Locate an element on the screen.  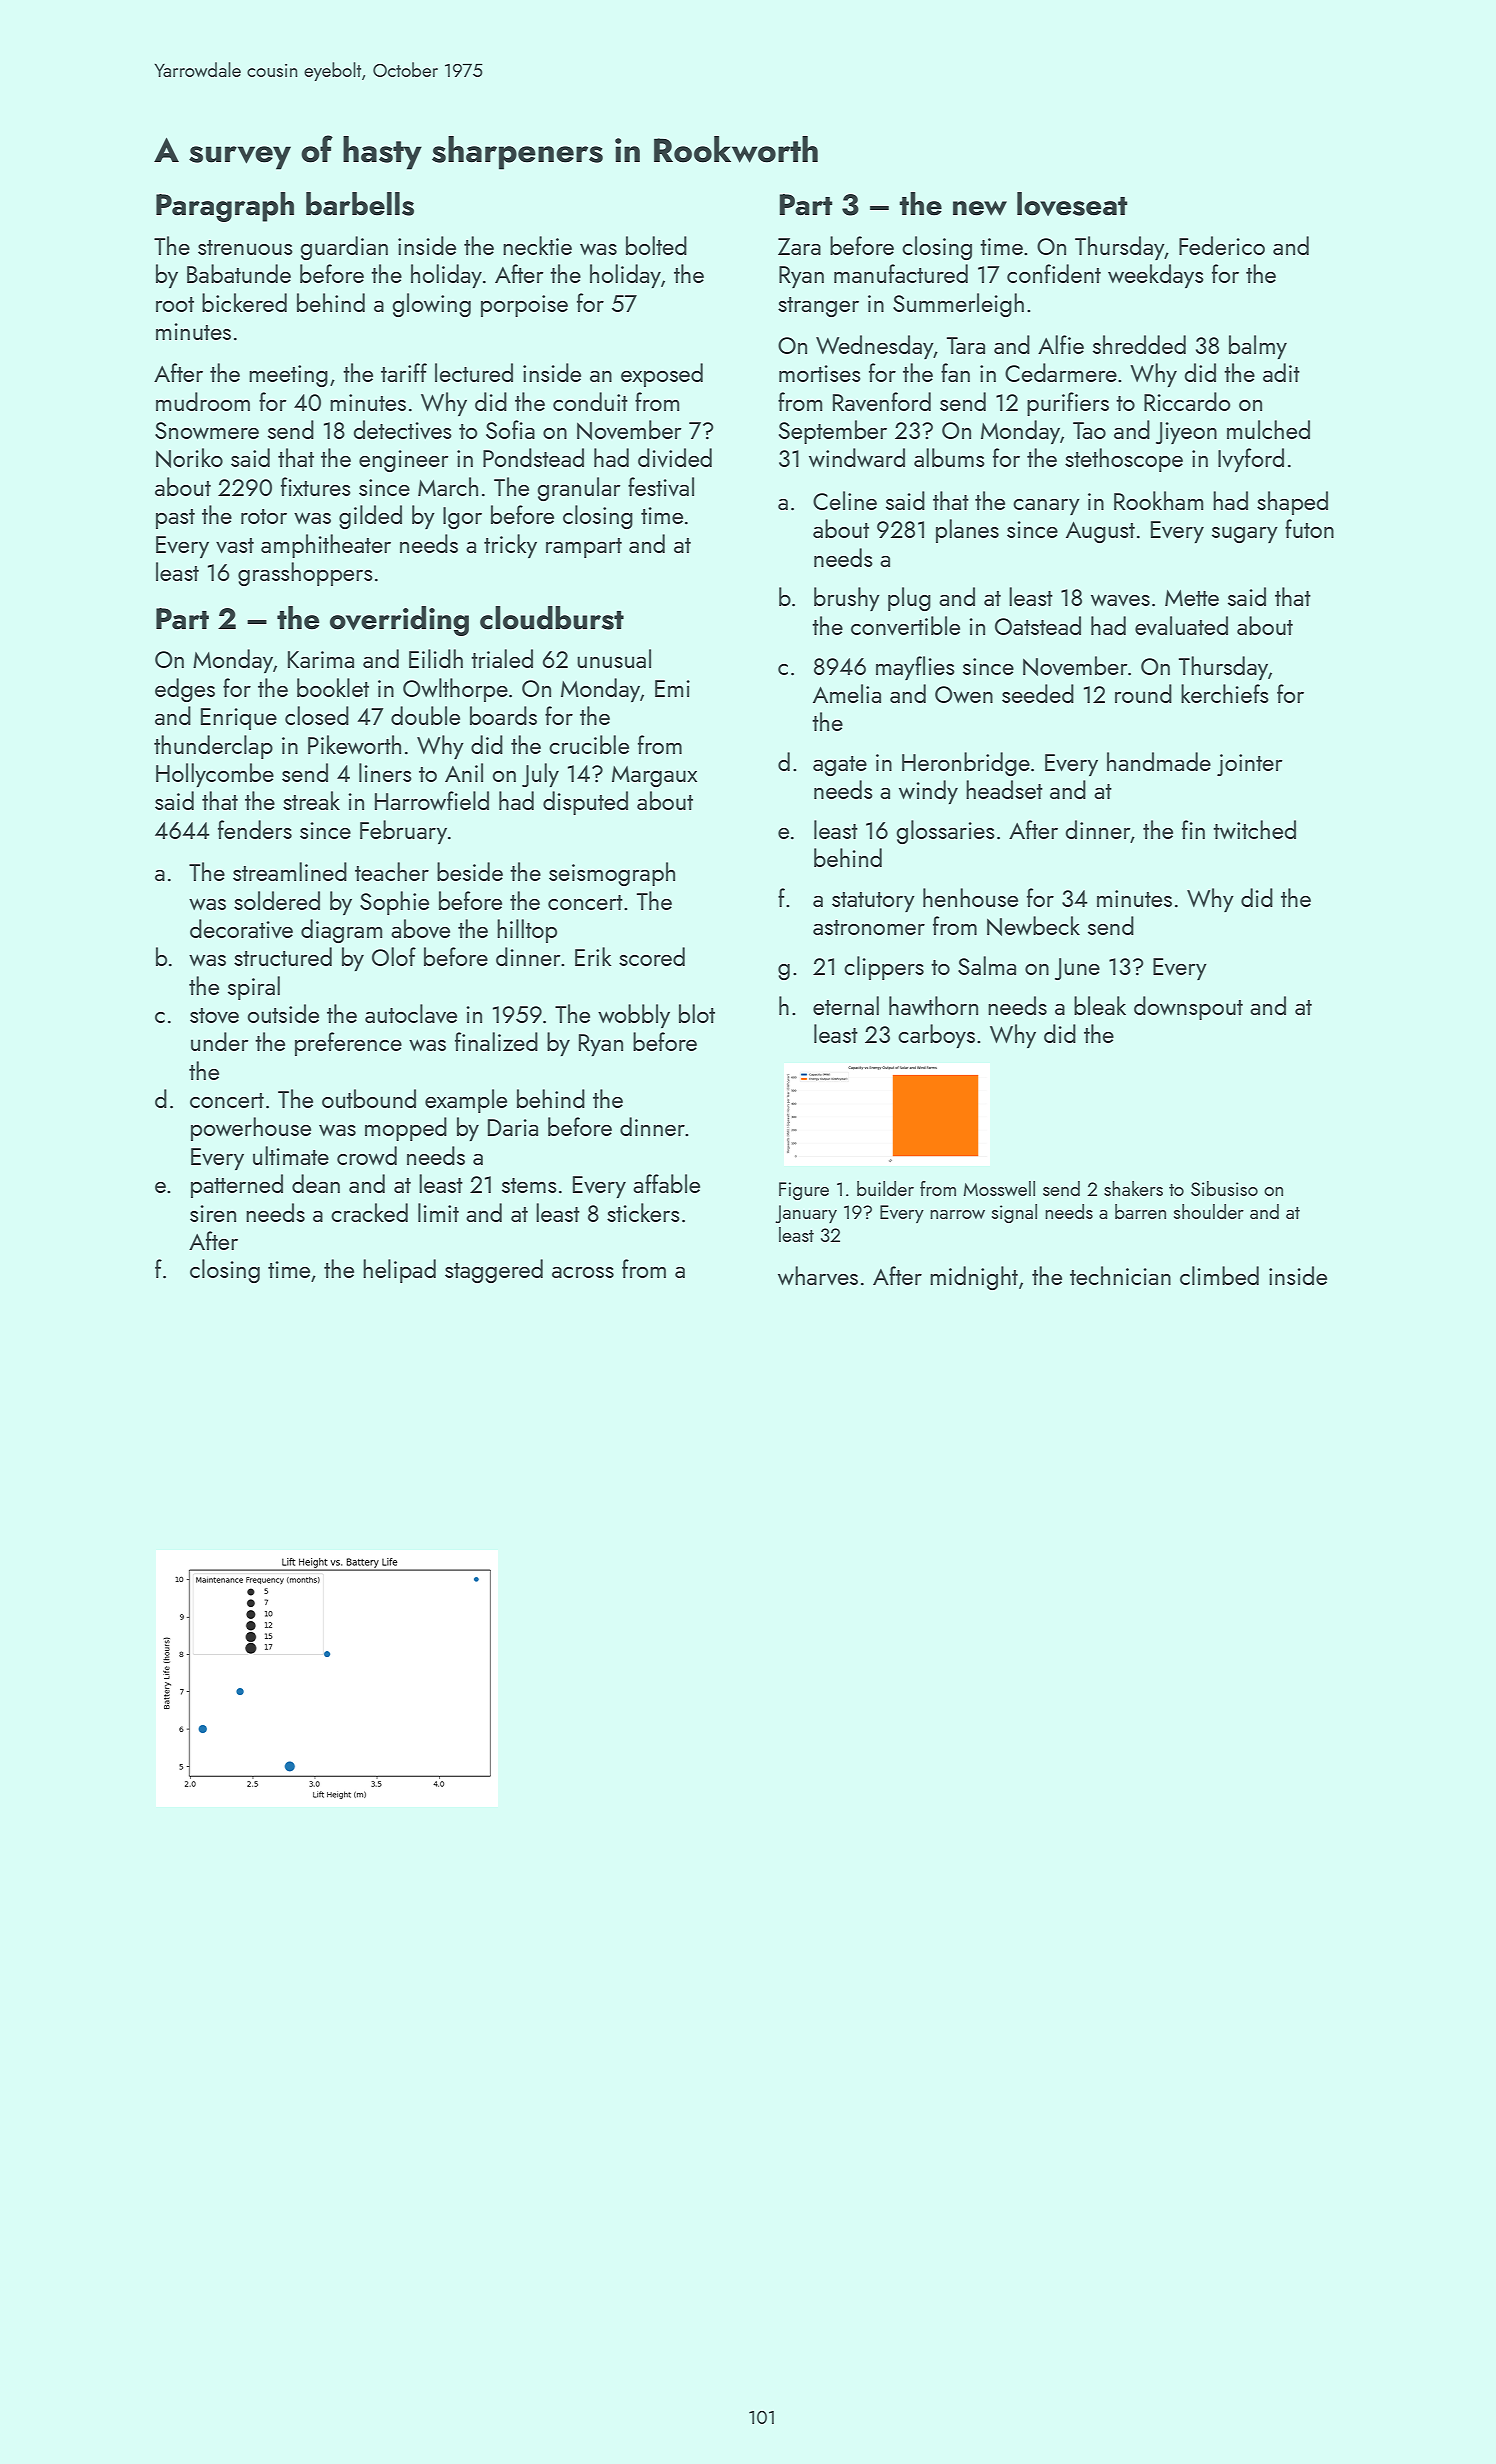
Federico is located at coordinates (1222, 245).
